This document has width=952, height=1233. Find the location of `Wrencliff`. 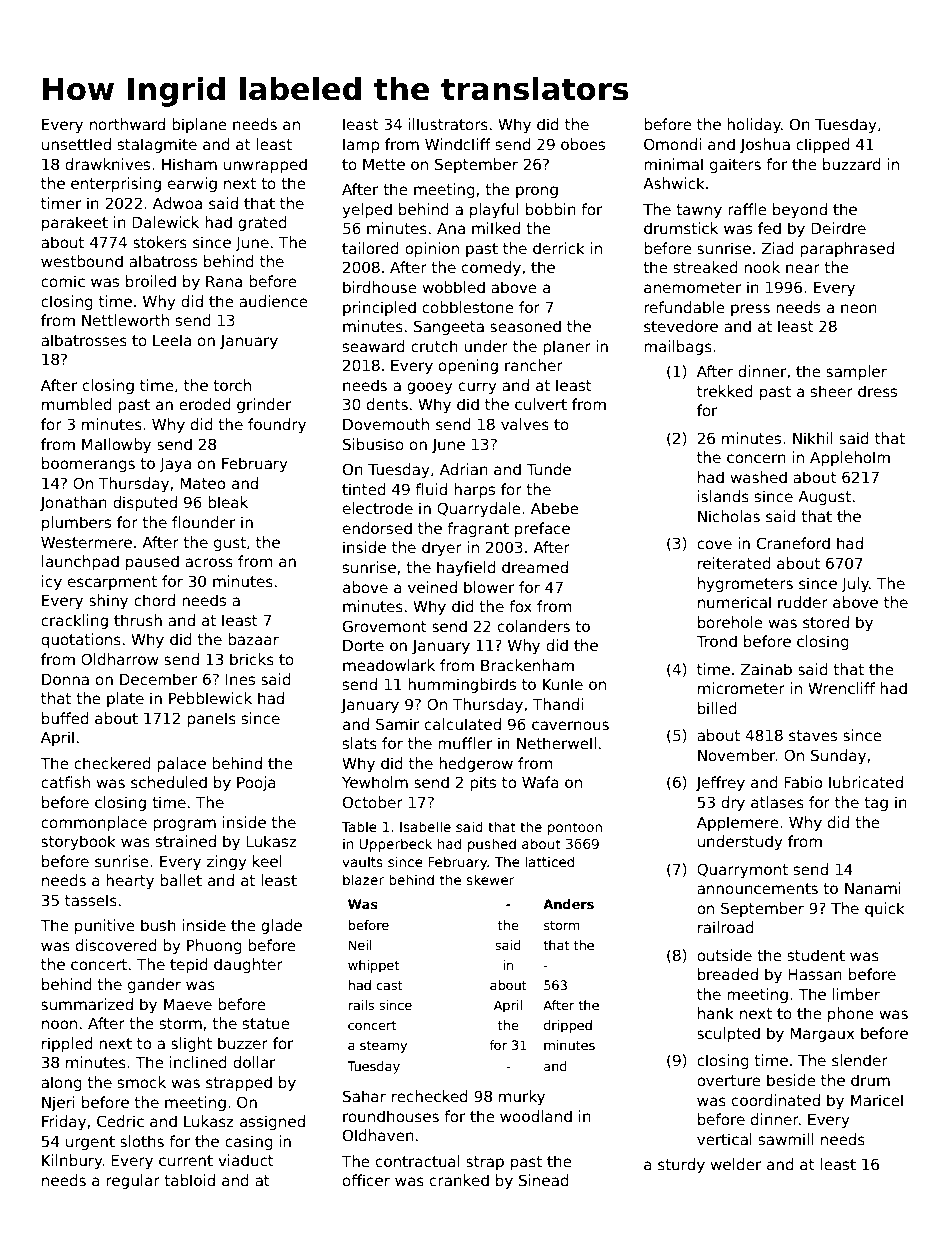

Wrencliff is located at coordinates (841, 688).
